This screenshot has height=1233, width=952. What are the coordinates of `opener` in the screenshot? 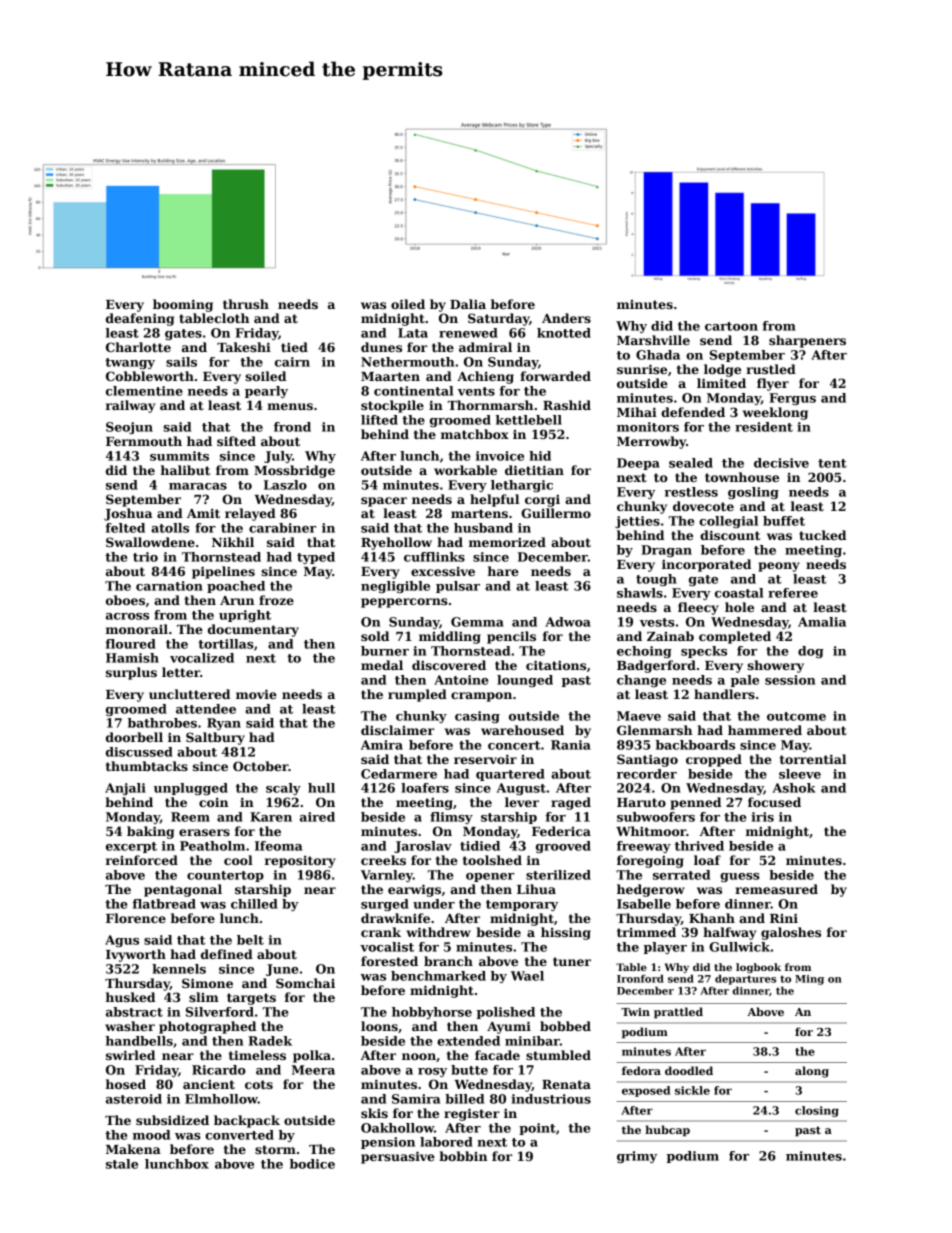 It's located at (490, 877).
